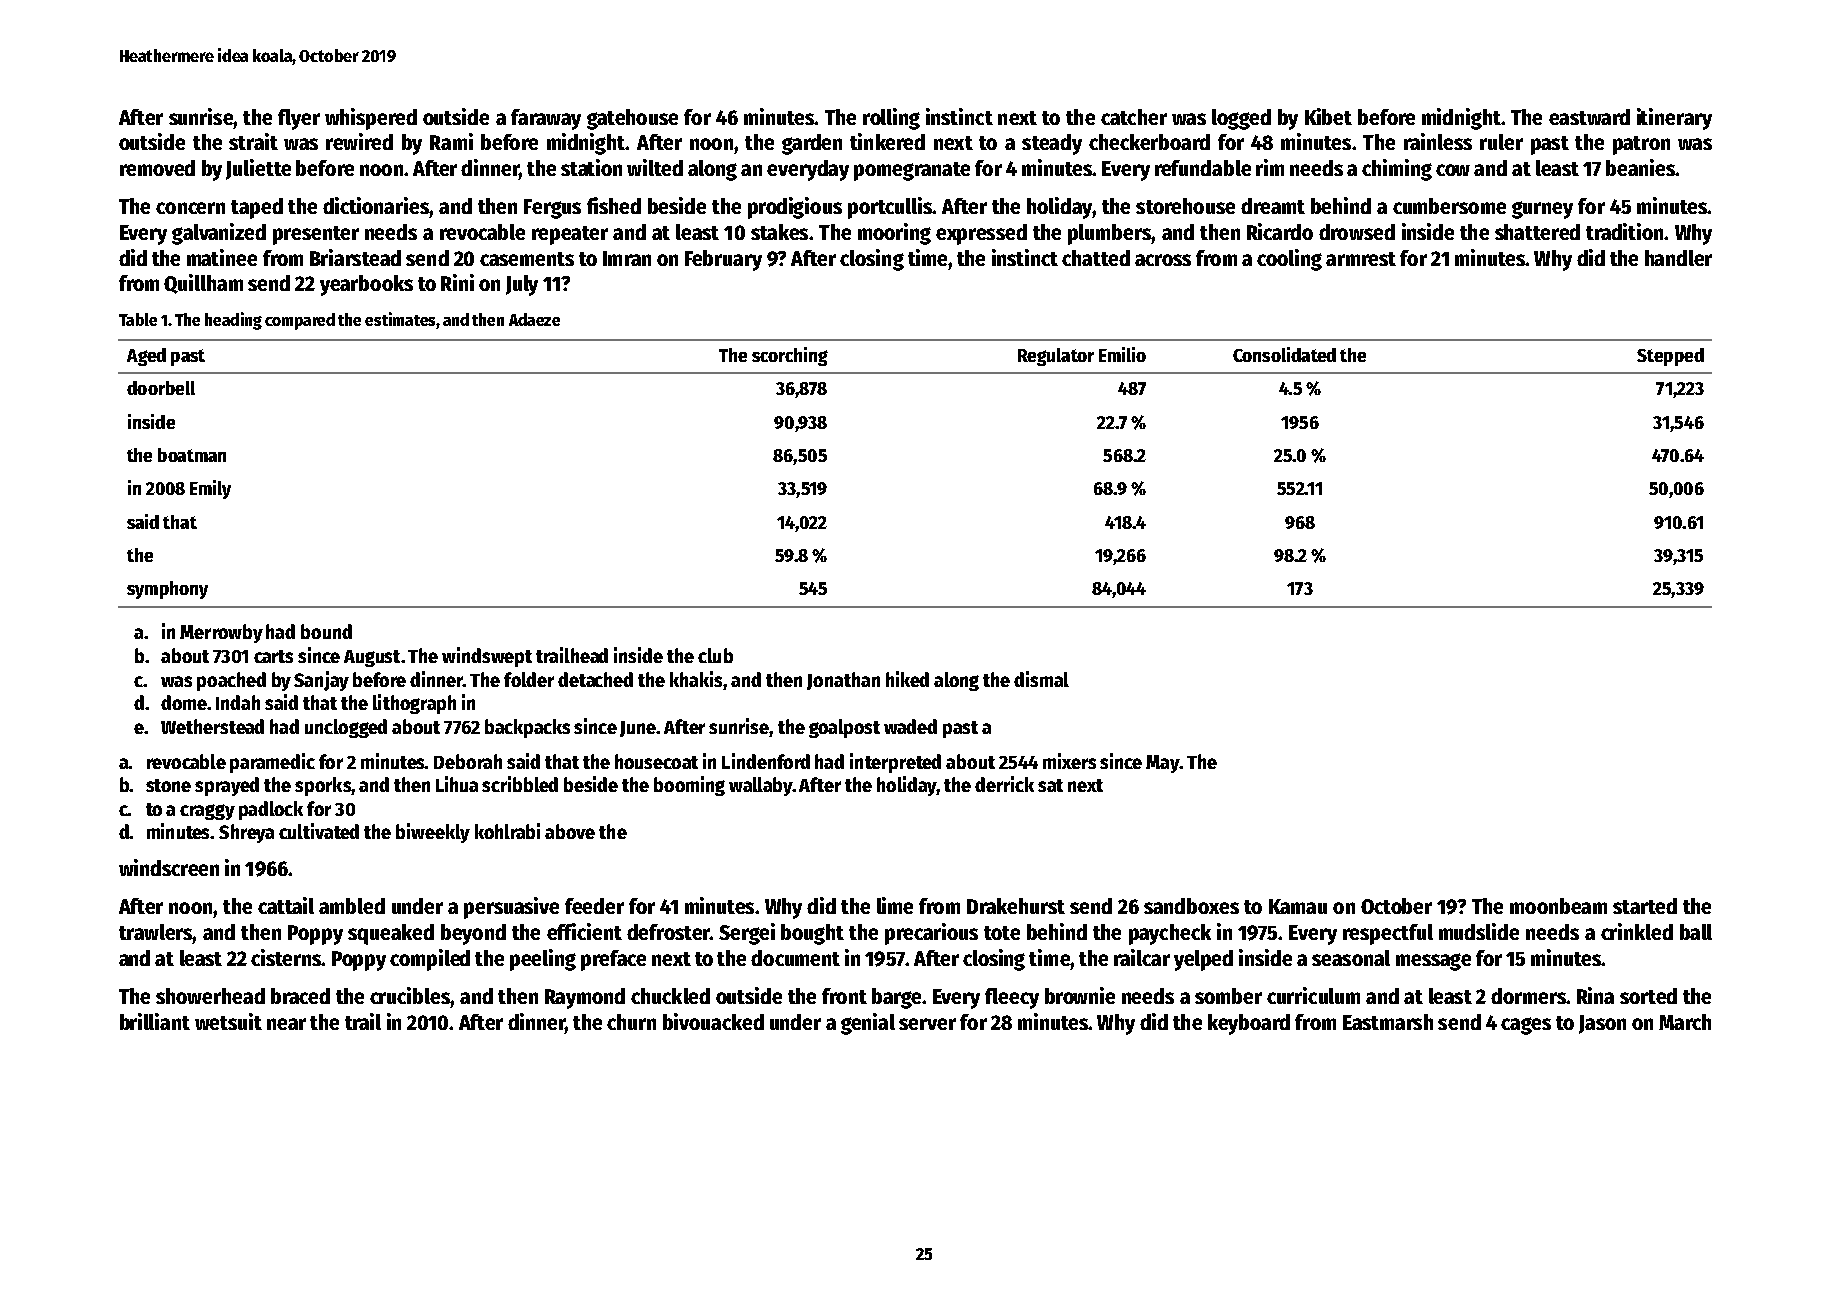 The width and height of the screenshot is (1831, 1295). Describe the element at coordinates (1041, 679) in the screenshot. I see `dismal` at that location.
